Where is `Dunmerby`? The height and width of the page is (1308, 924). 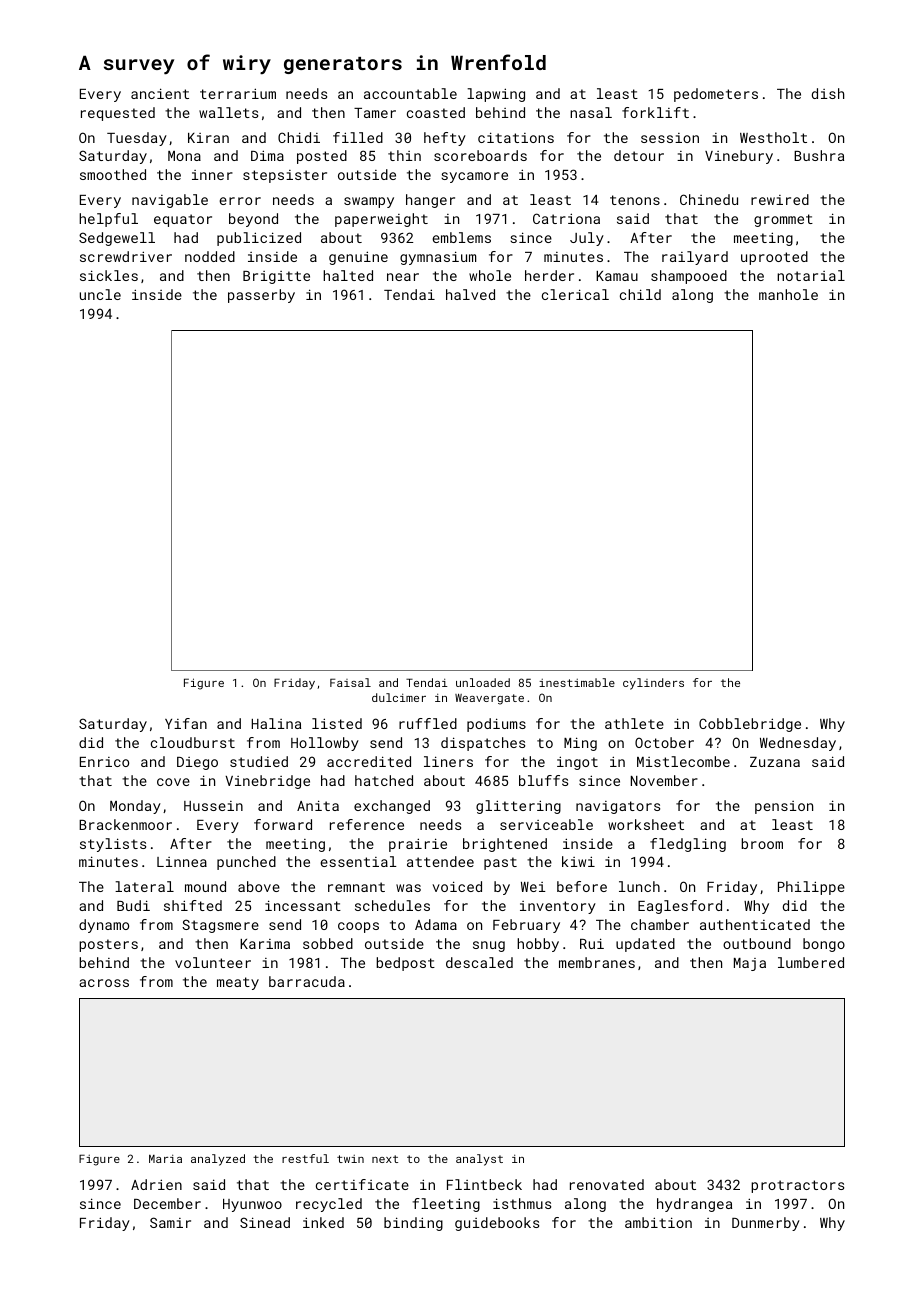 Dunmerby is located at coordinates (766, 1224).
